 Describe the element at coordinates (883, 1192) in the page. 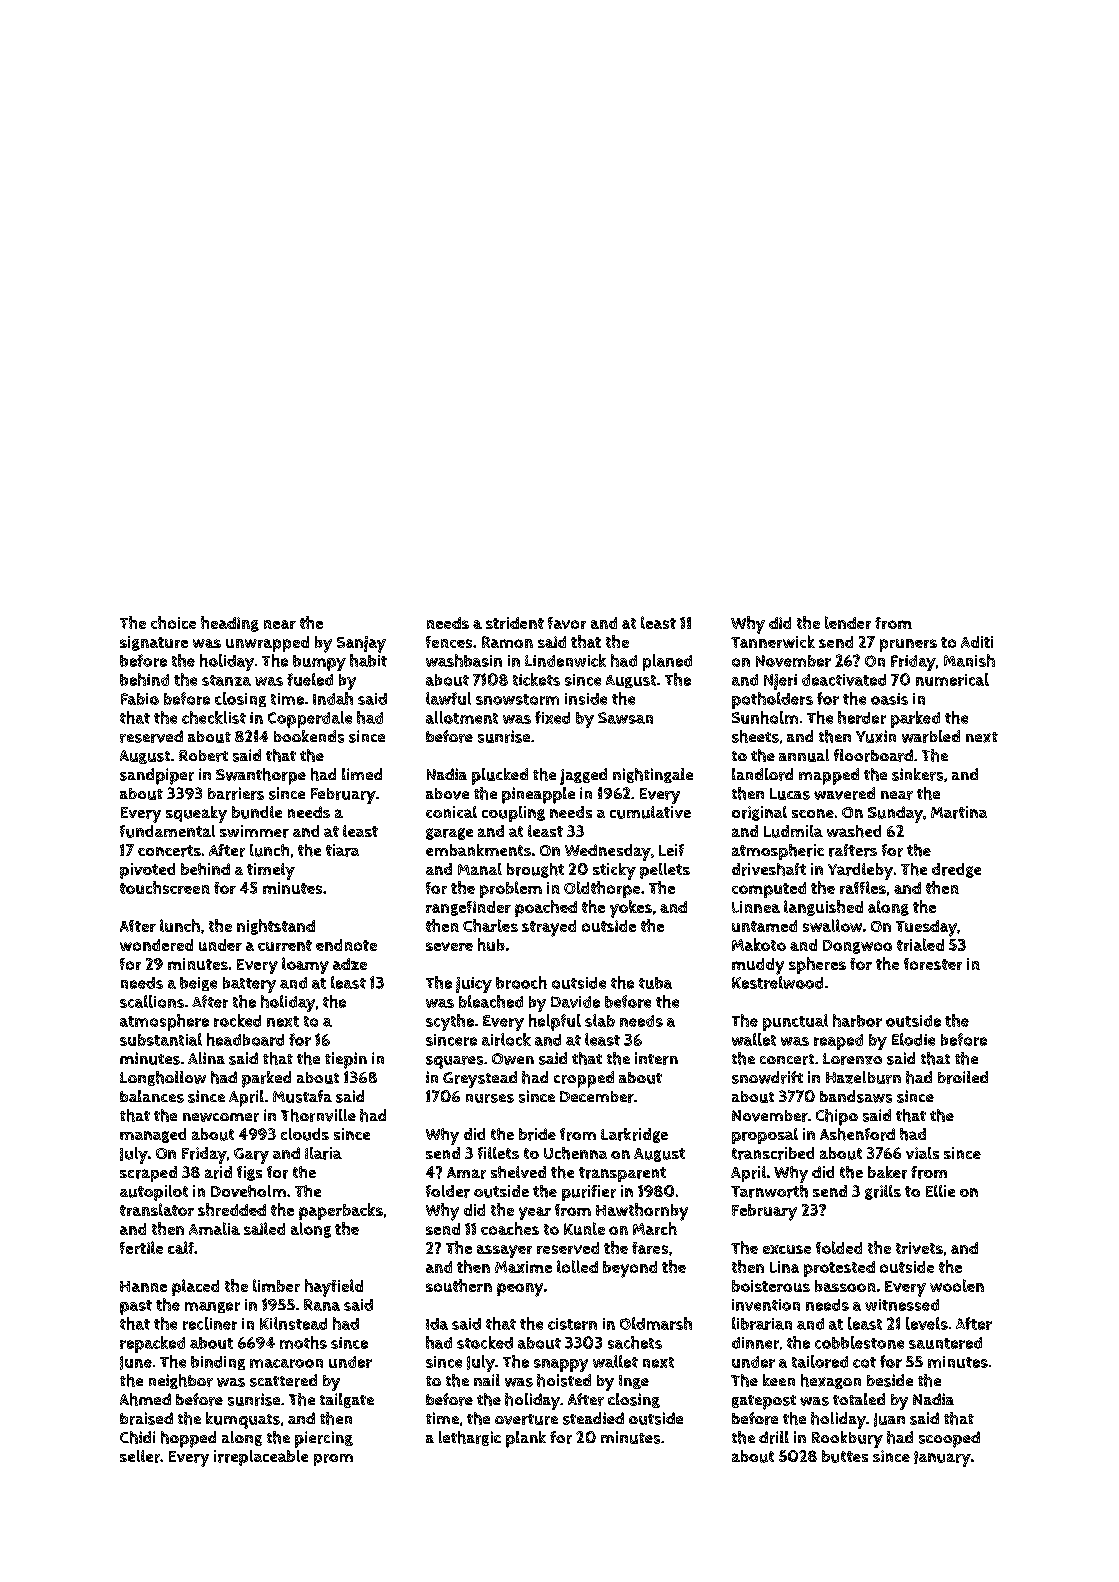

I see `grills` at that location.
